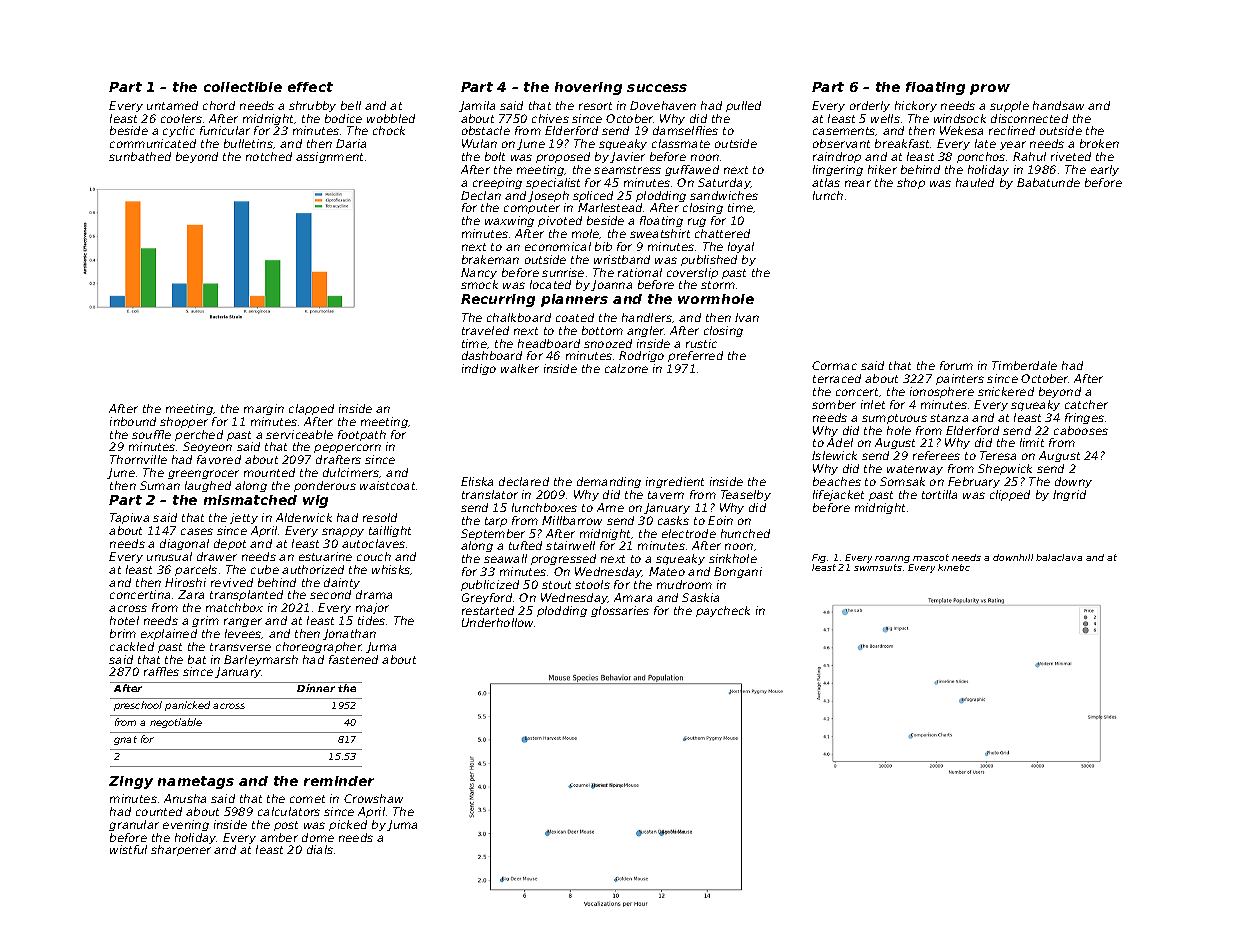 The width and height of the screenshot is (1233, 952). Describe the element at coordinates (524, 481) in the screenshot. I see `declared` at that location.
